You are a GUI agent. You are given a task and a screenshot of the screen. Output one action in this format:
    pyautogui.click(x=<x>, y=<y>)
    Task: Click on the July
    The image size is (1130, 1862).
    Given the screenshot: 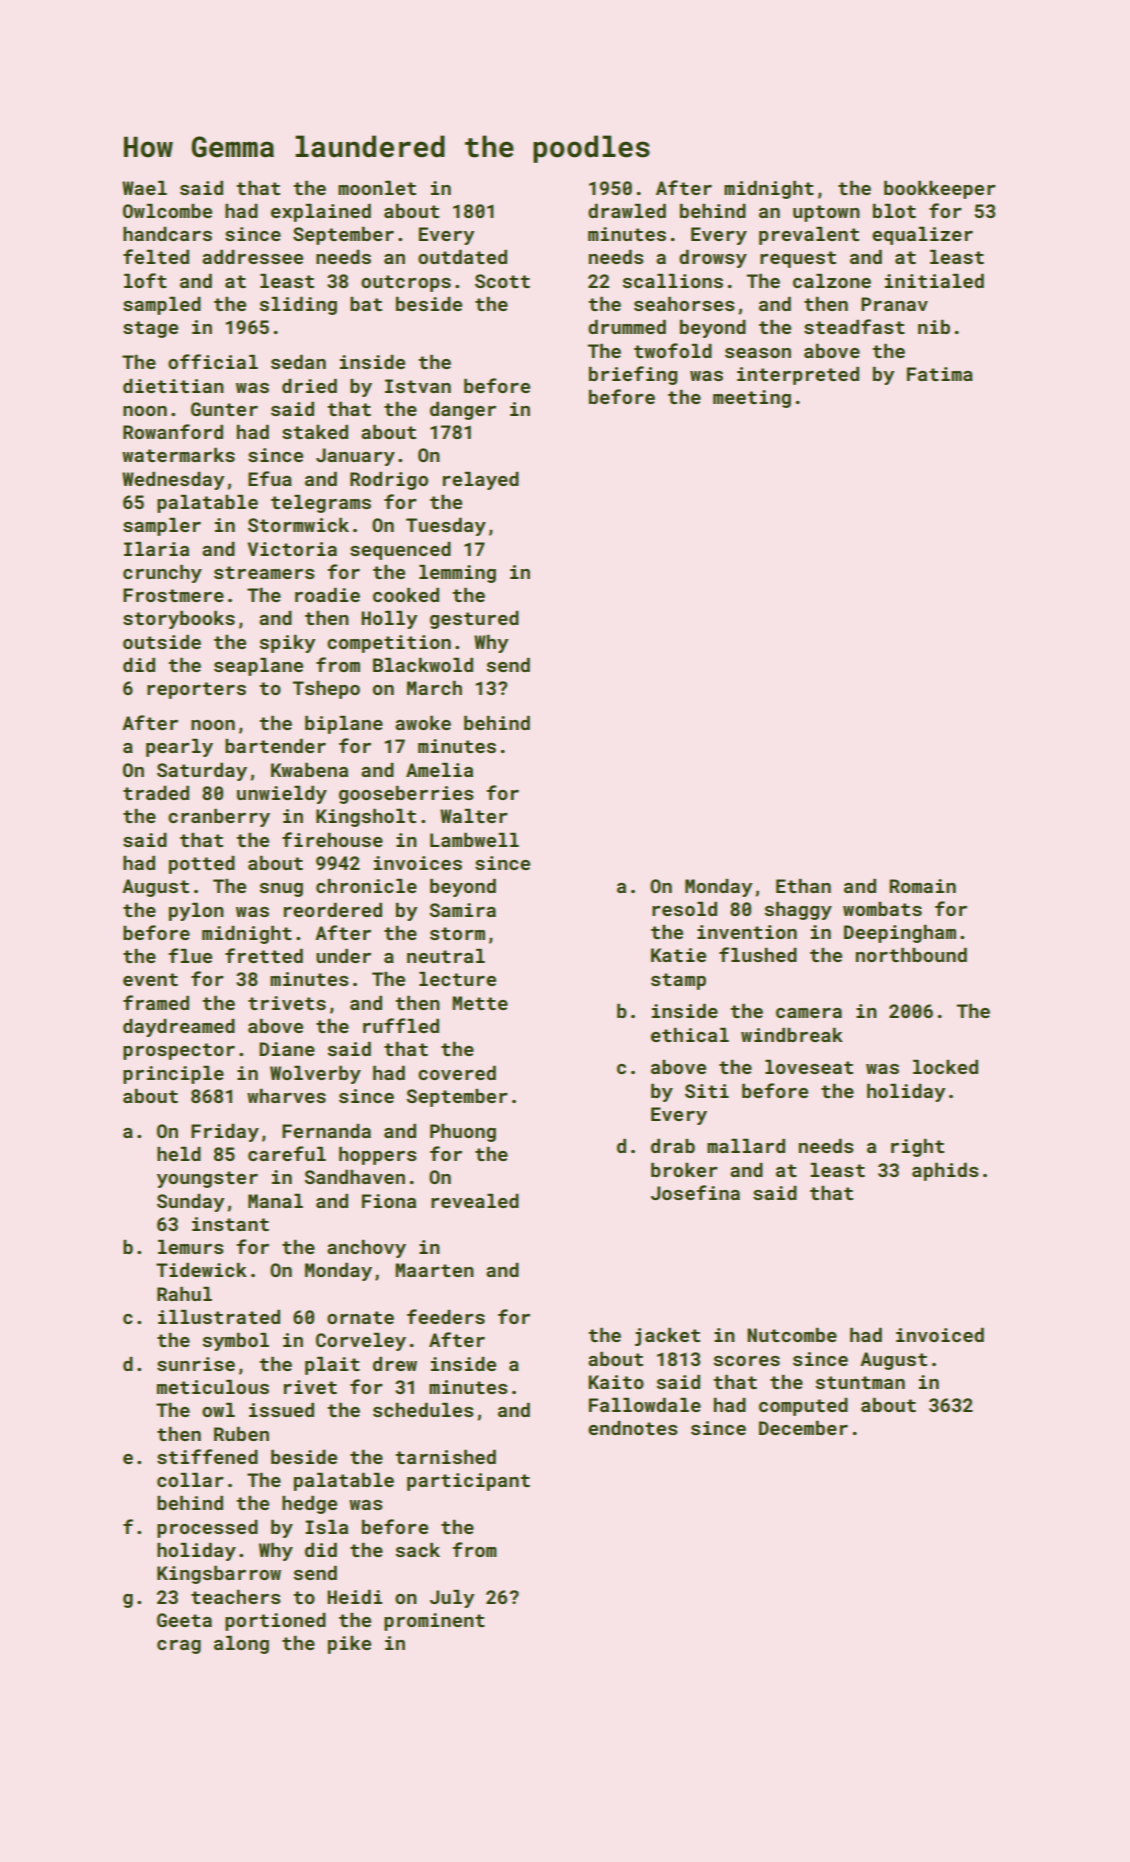 What is the action you would take?
    pyautogui.click(x=452, y=1599)
